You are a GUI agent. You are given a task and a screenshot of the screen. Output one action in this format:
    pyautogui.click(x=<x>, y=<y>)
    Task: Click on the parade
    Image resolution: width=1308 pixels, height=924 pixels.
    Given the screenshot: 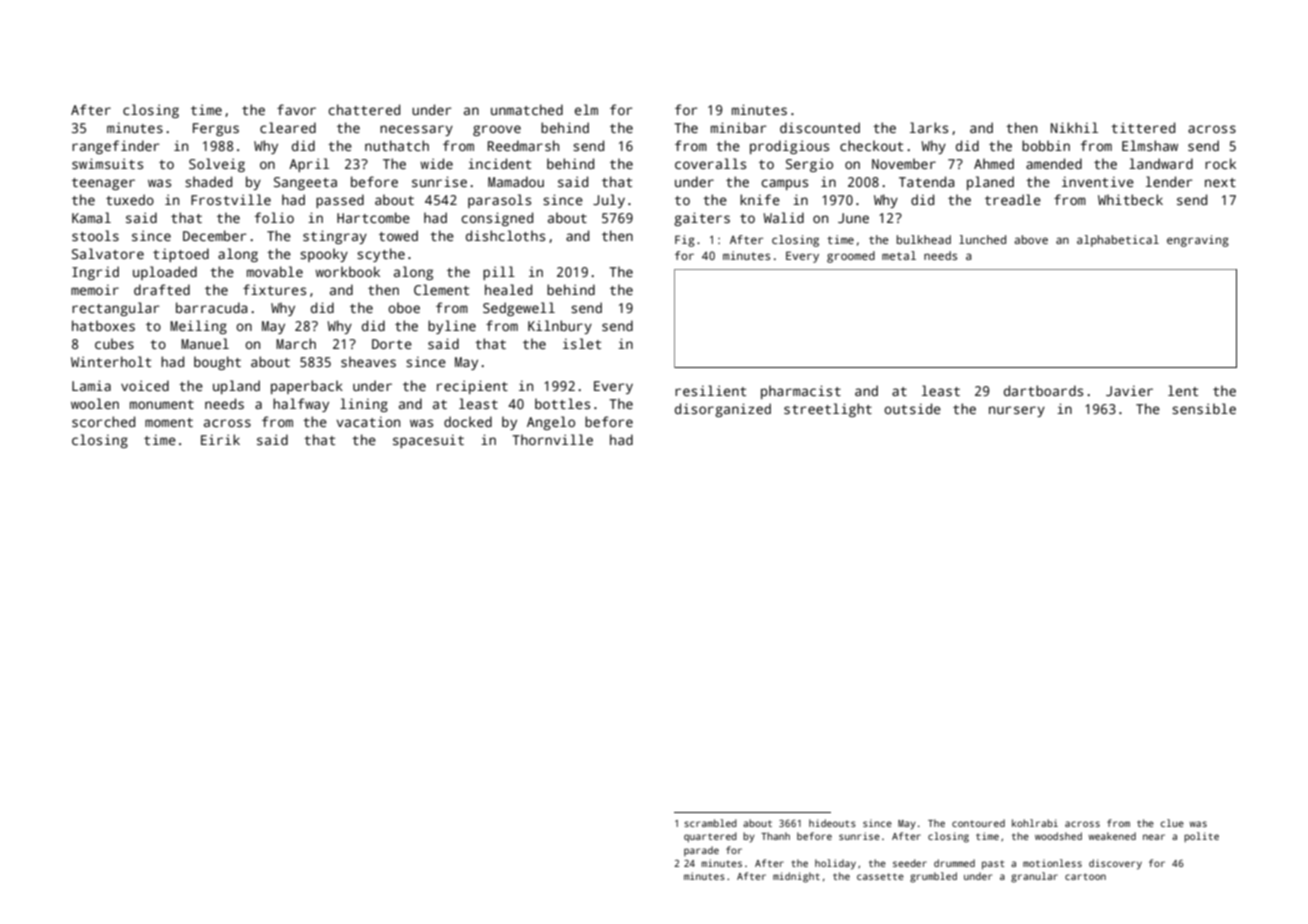 What is the action you would take?
    pyautogui.click(x=701, y=851)
